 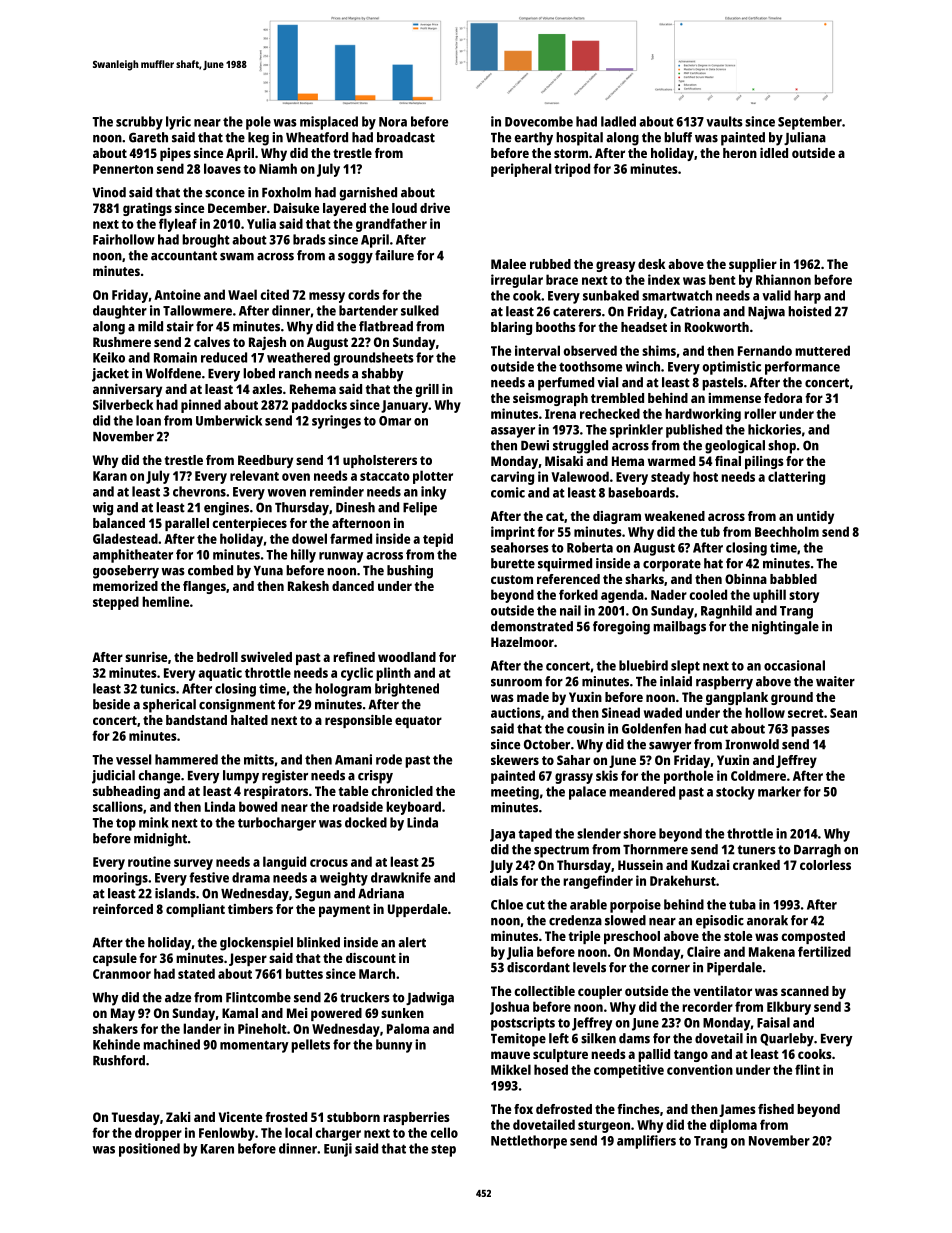 I want to click on loaves, so click(x=222, y=168).
